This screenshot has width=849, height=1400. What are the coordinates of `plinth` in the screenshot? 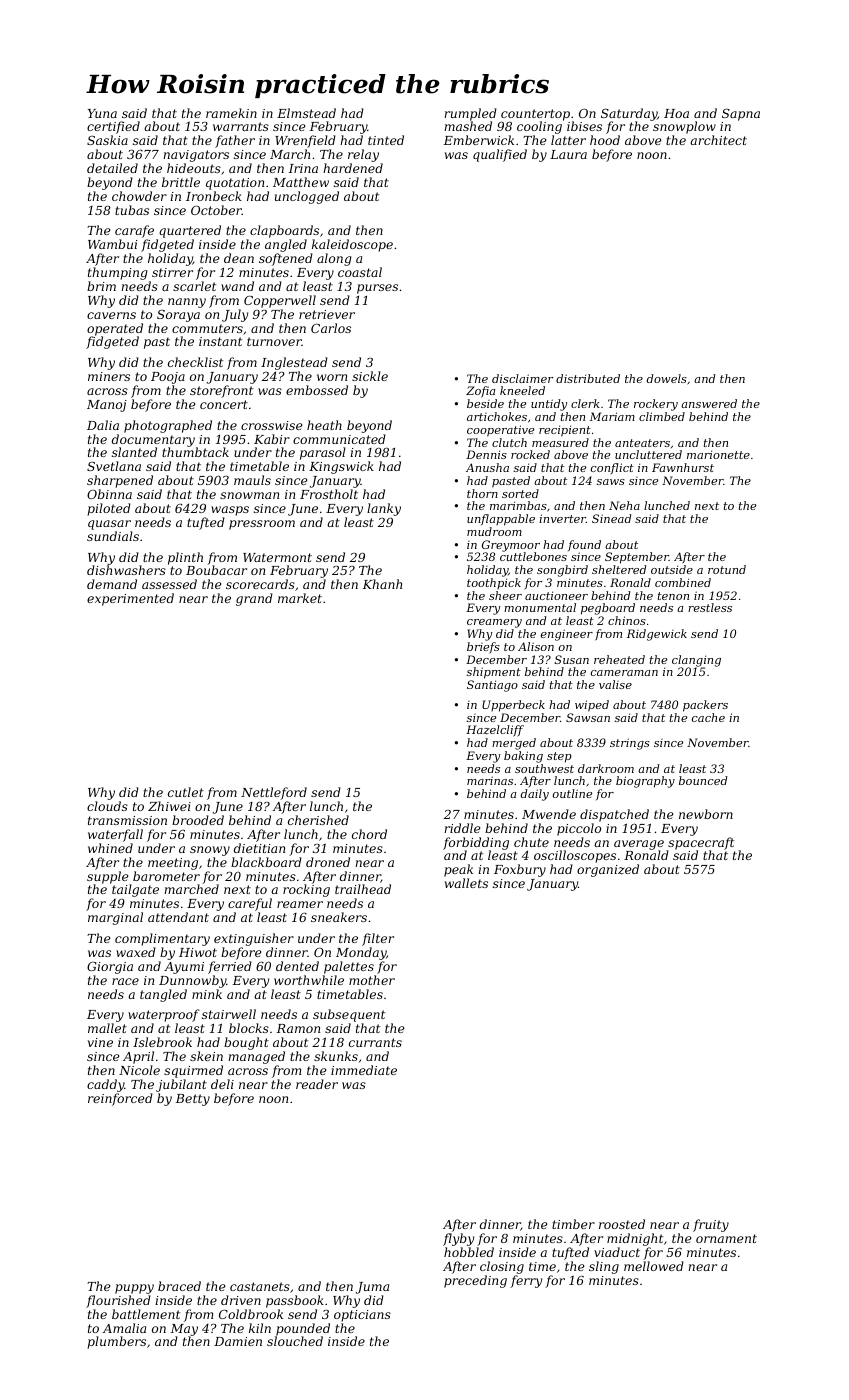 It's located at (185, 558).
